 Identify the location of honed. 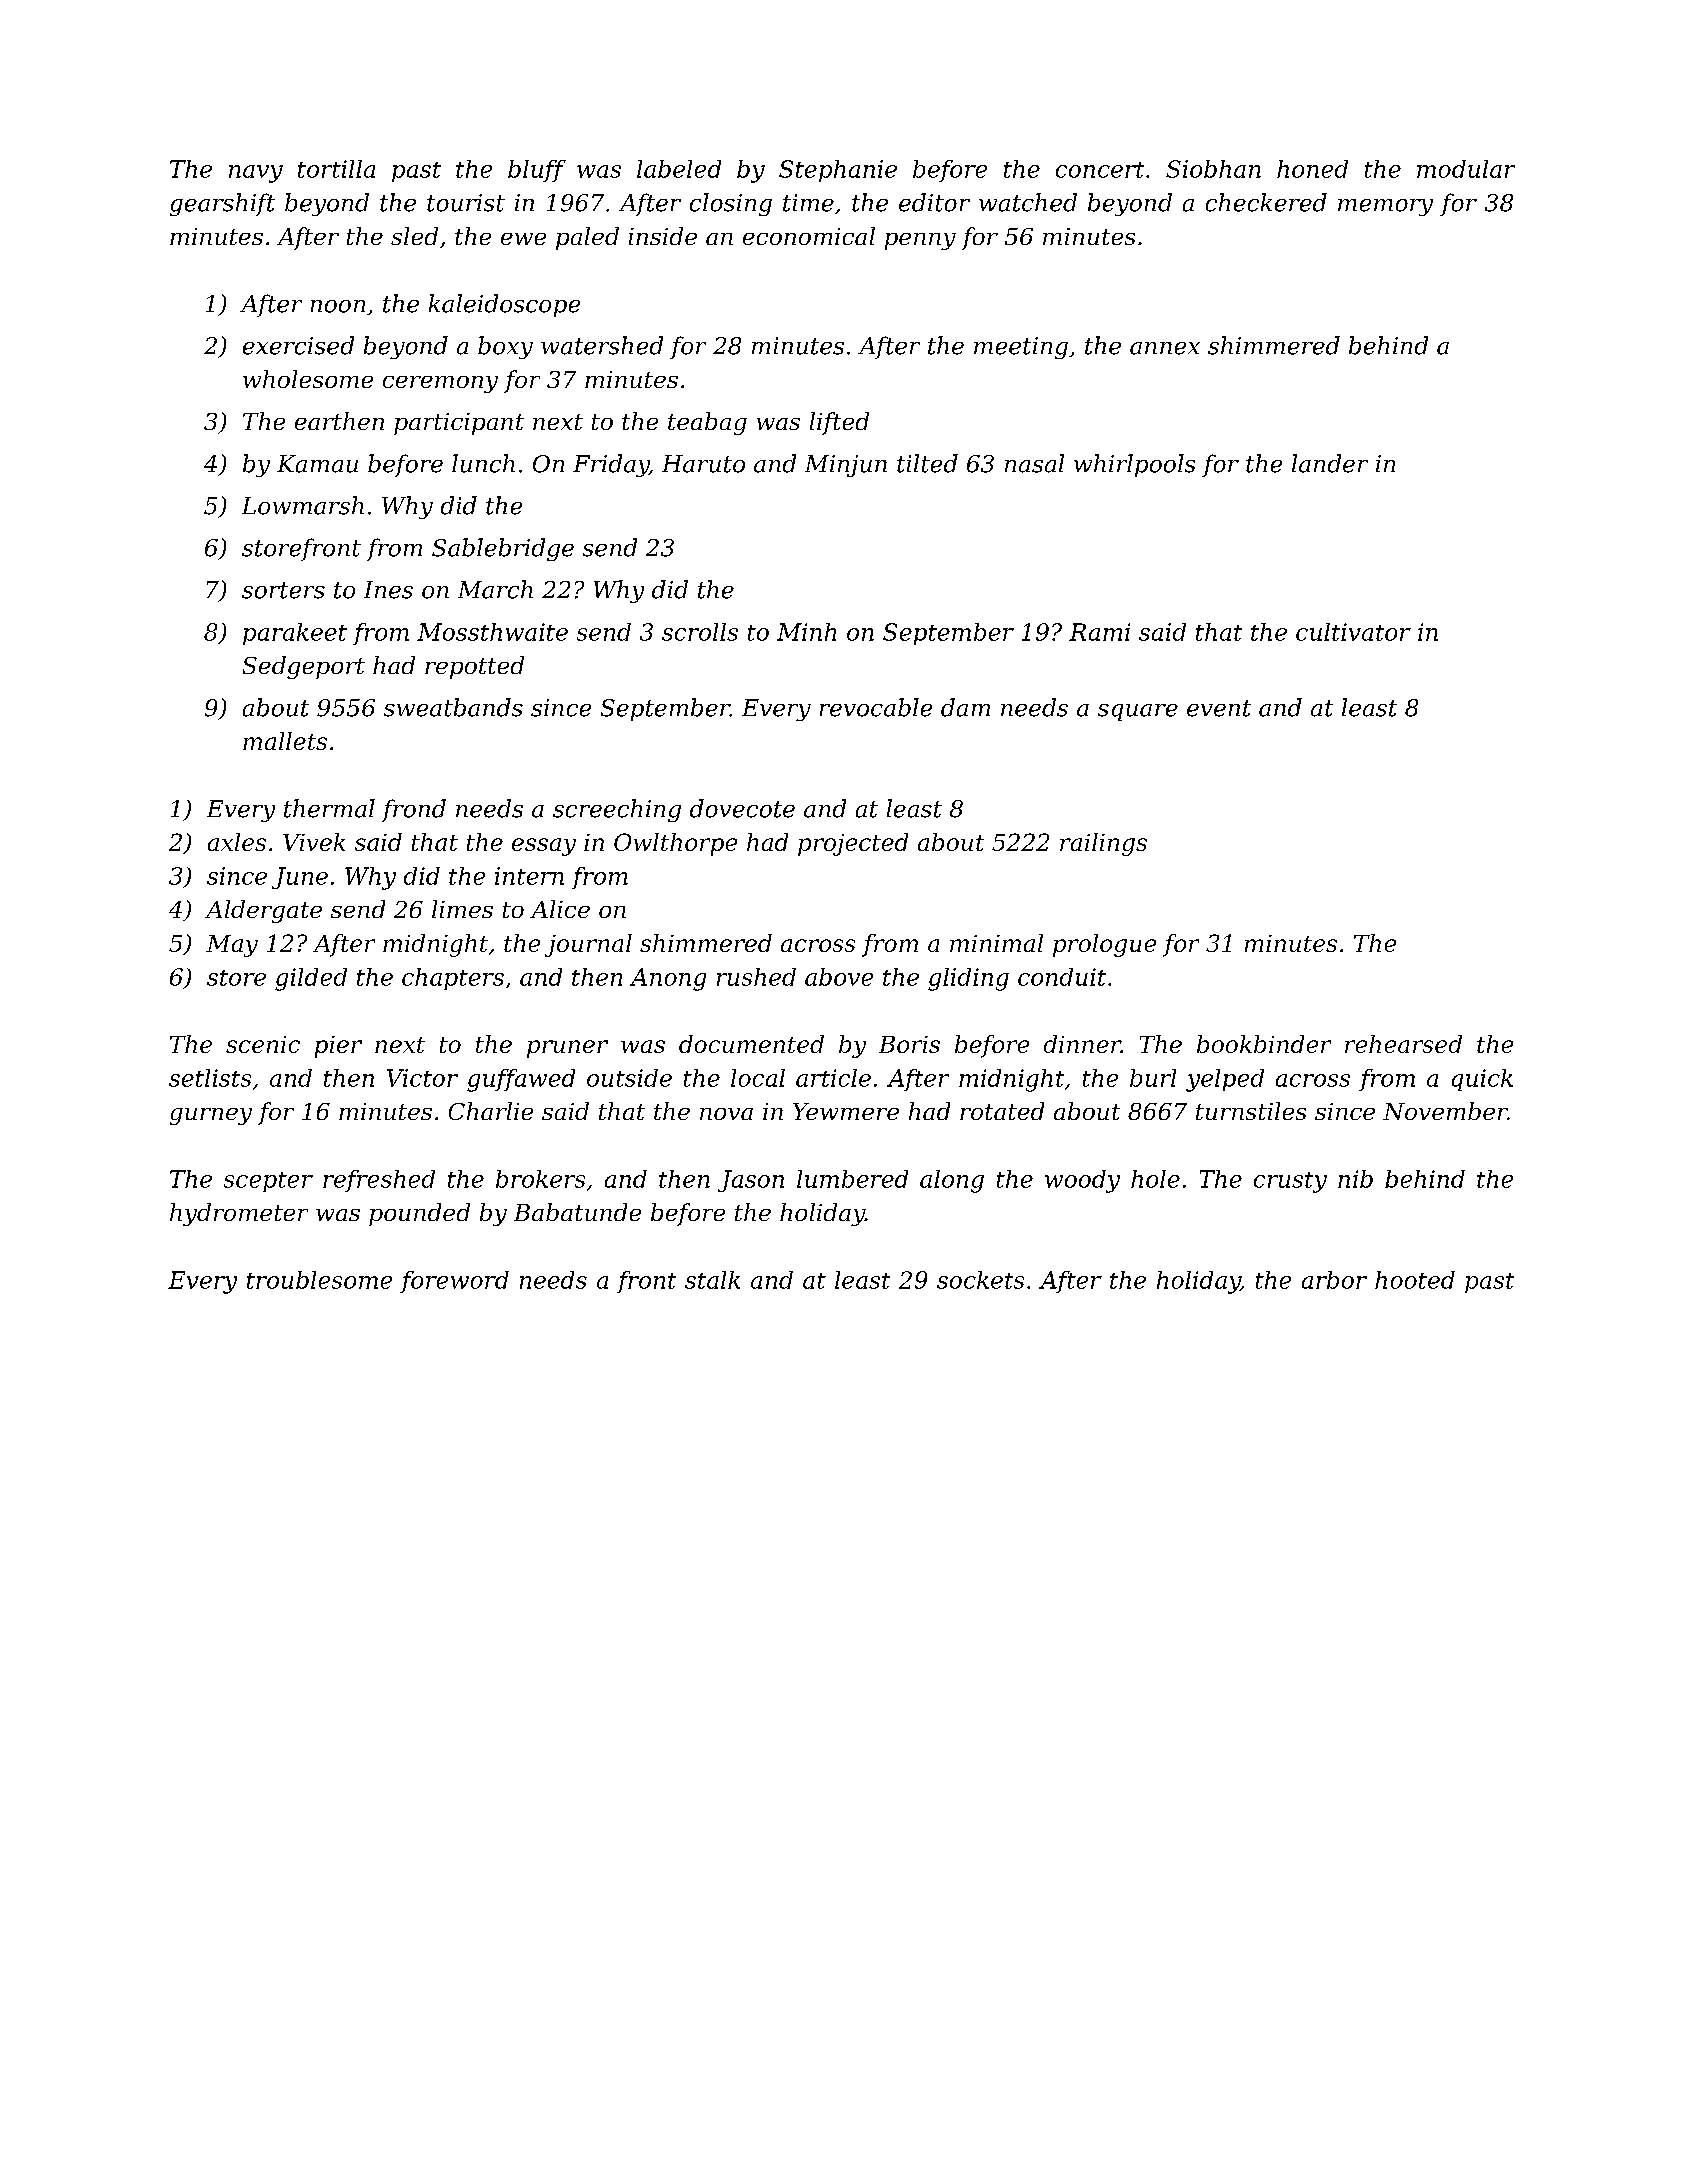
(1312, 169).
